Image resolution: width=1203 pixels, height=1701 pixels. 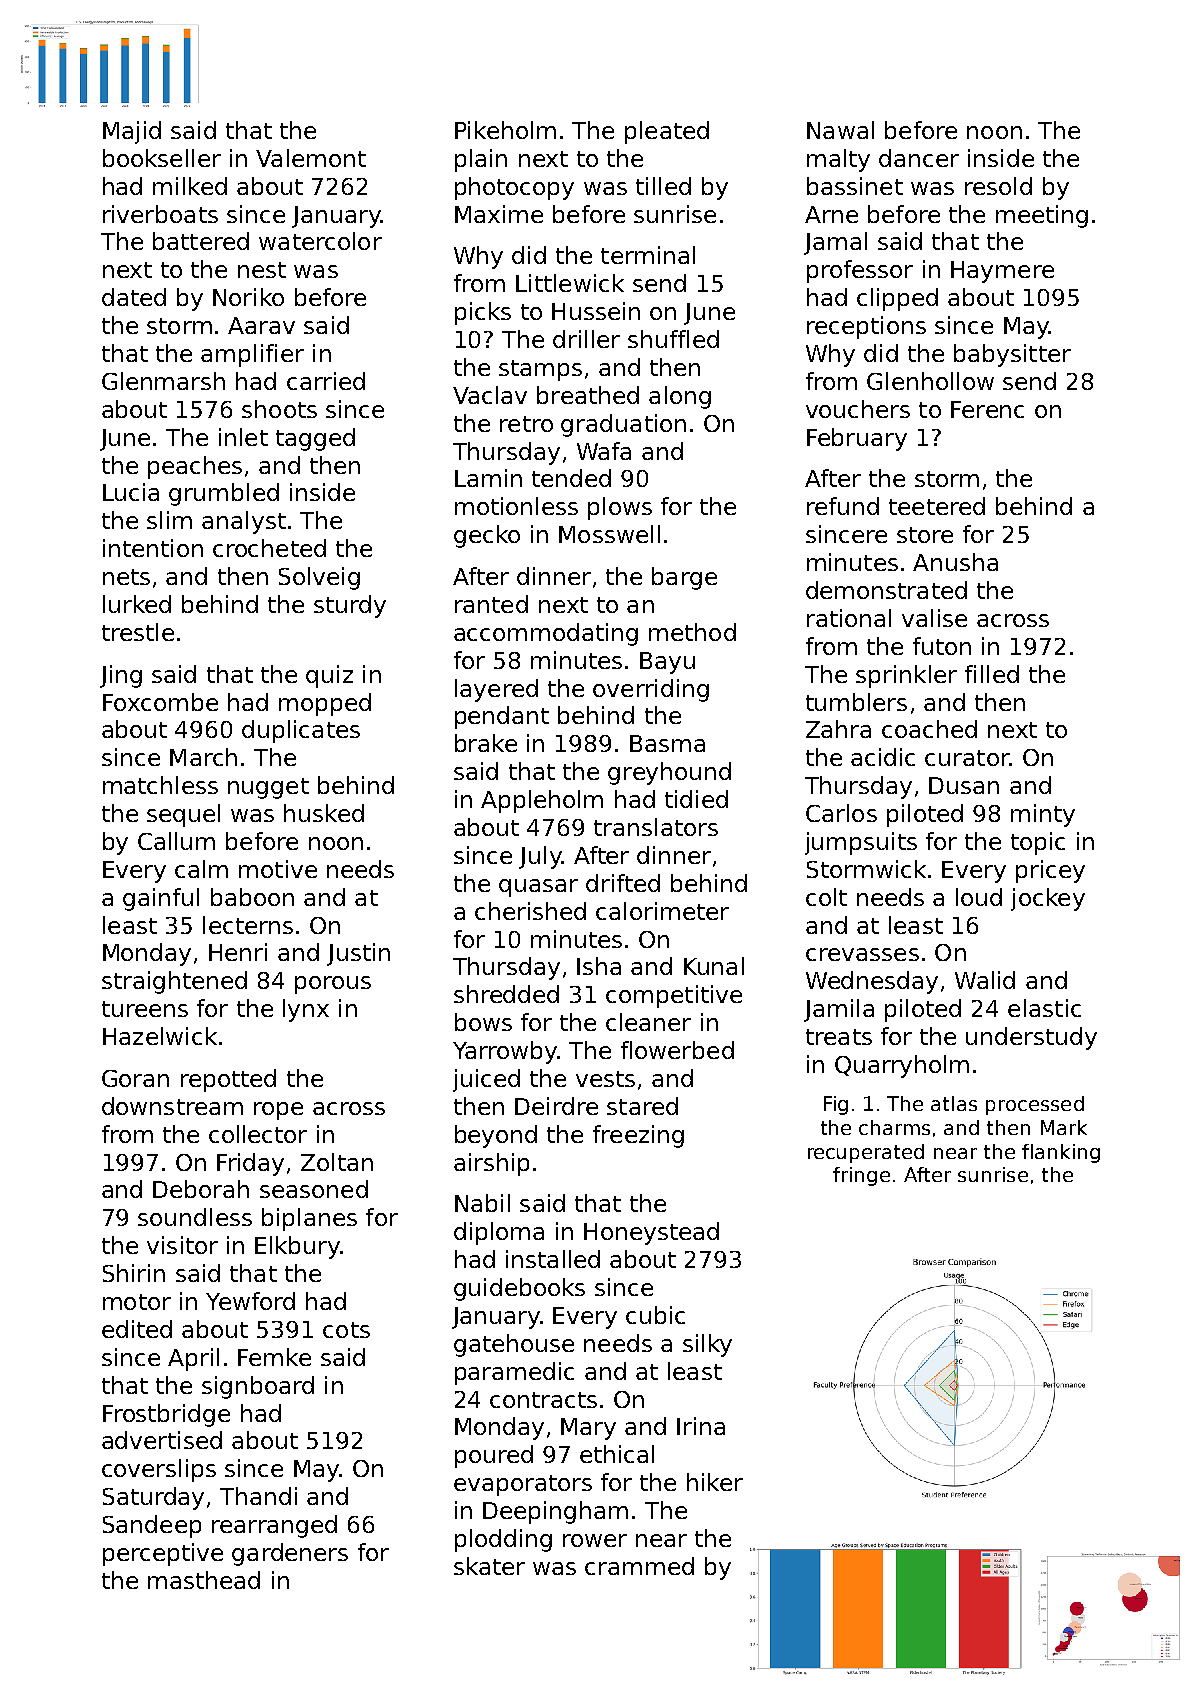 I want to click on Majid, so click(x=132, y=132).
